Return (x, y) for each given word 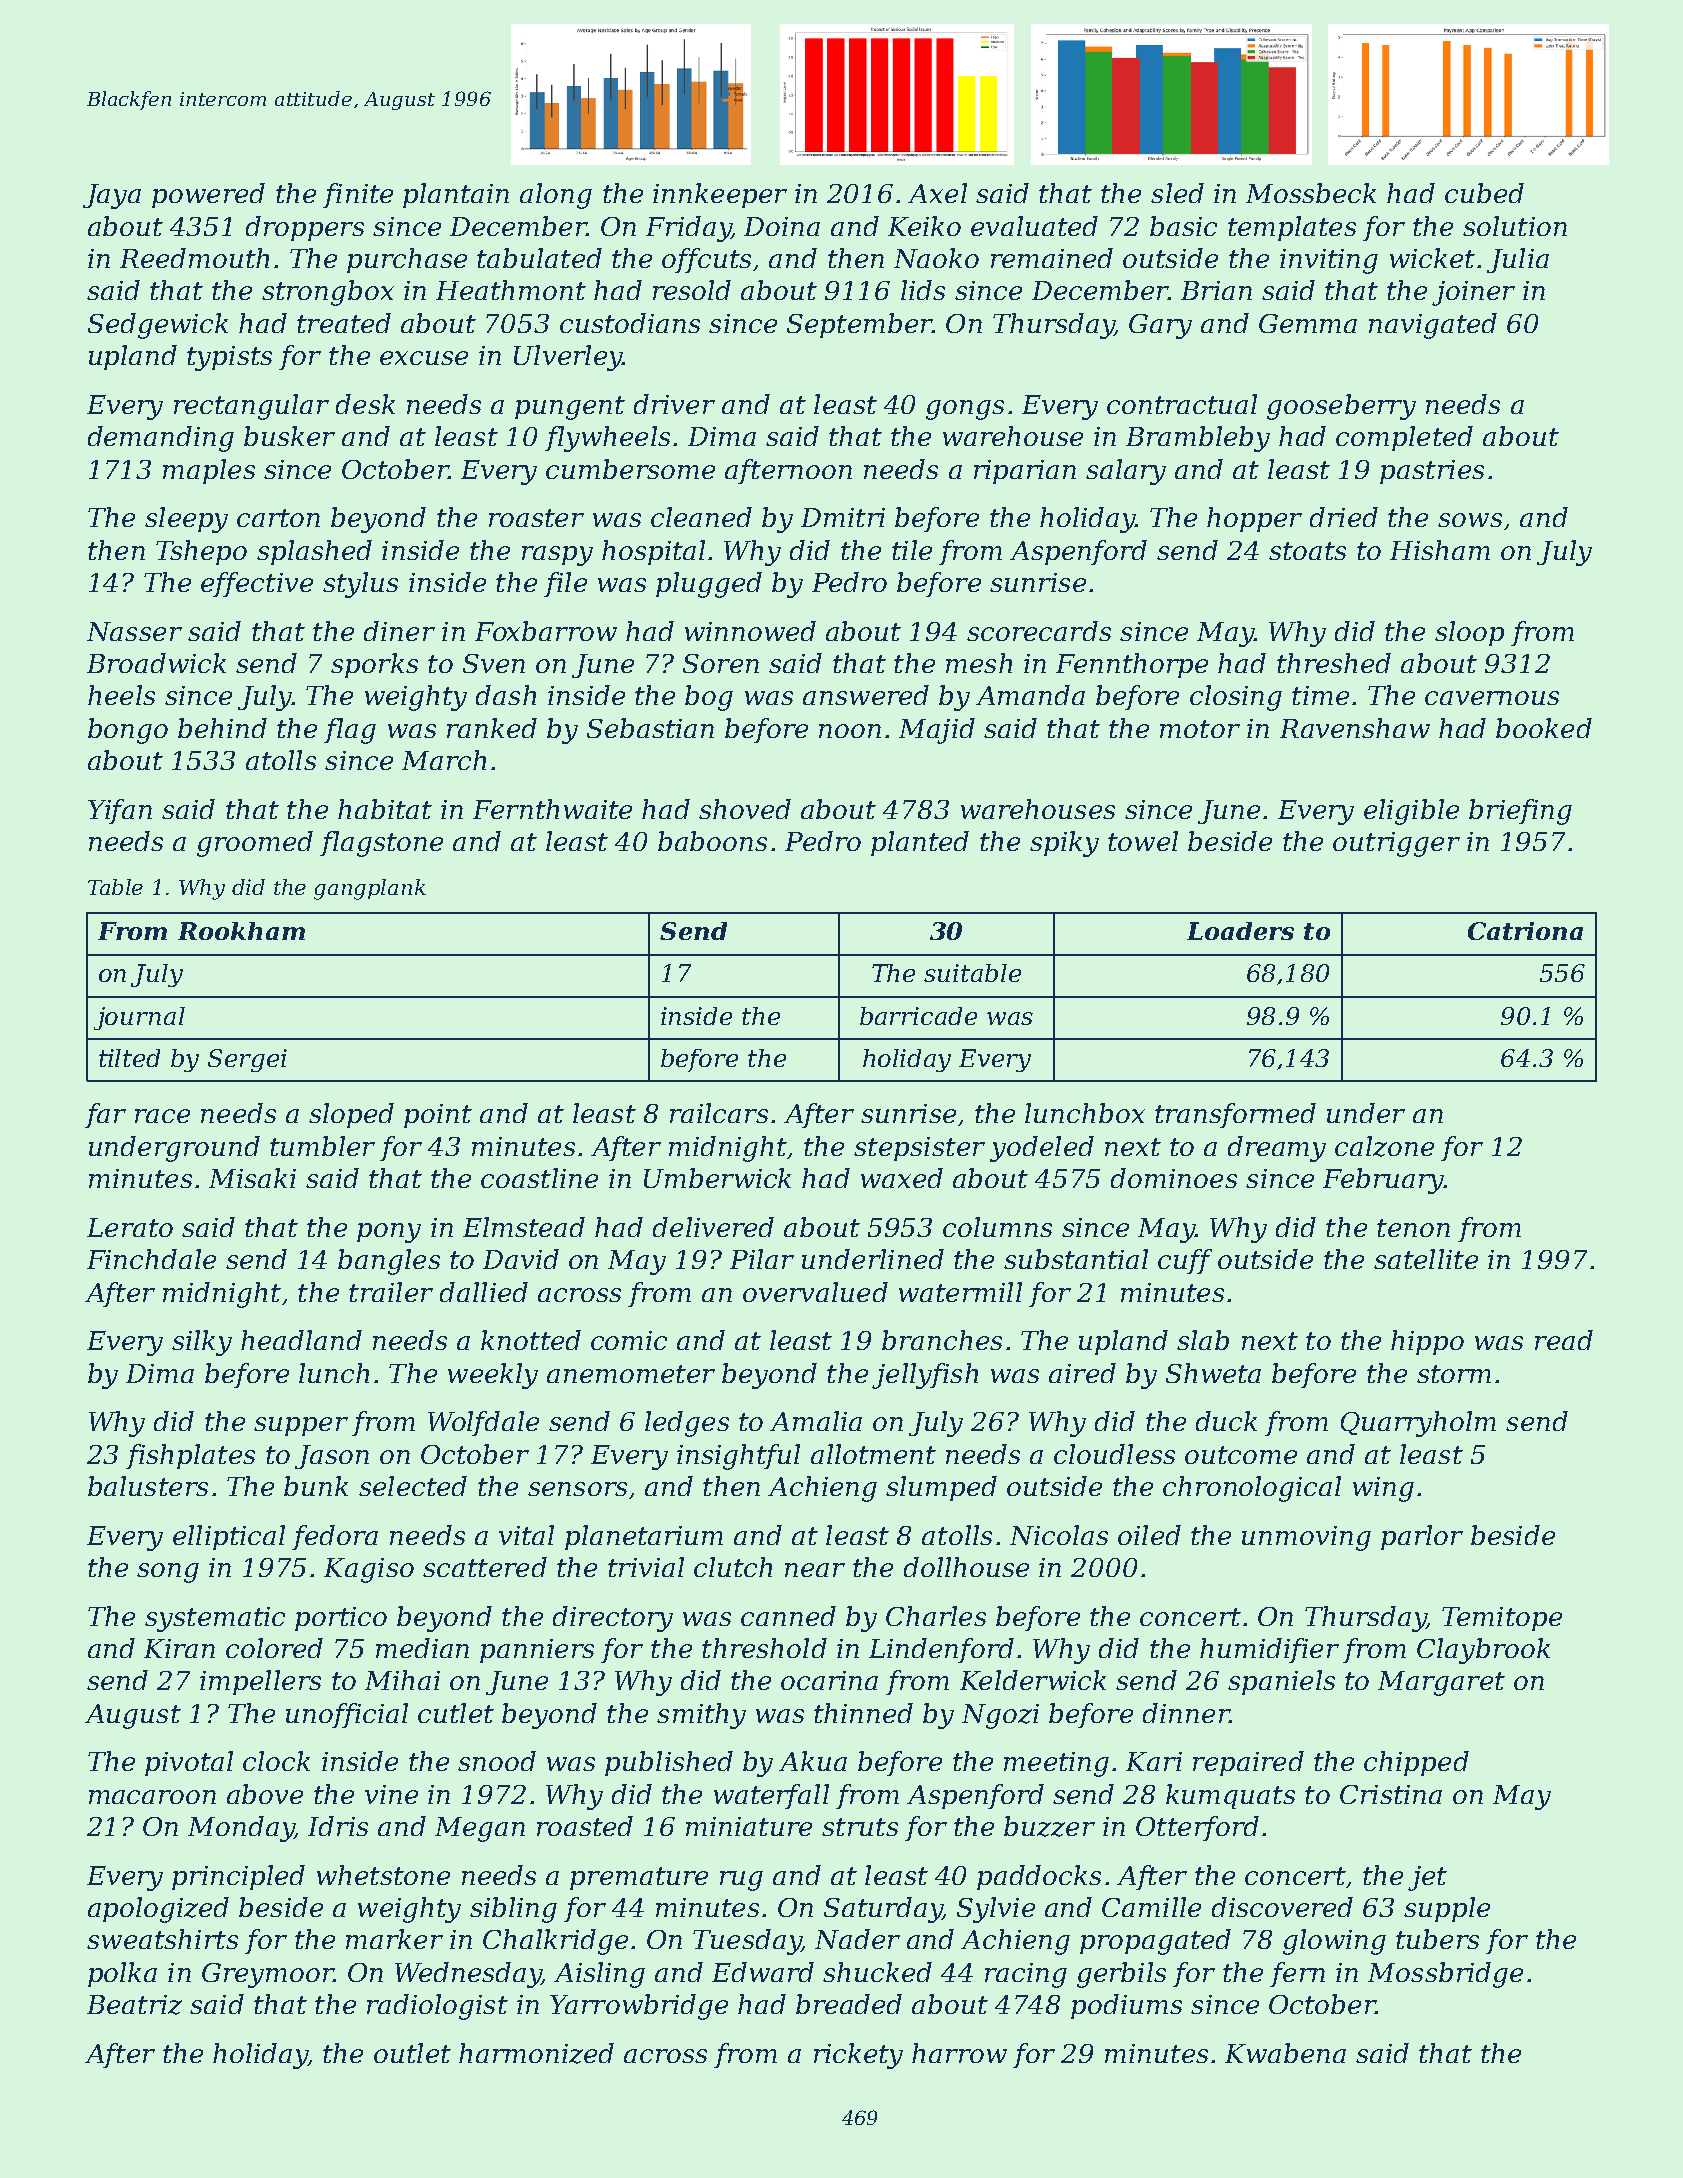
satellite (1426, 1259)
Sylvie (996, 1910)
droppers (305, 228)
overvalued (815, 1292)
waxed (902, 1178)
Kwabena (1285, 2053)
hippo (1427, 1342)
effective (257, 584)
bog (709, 698)
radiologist (437, 2007)
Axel (937, 193)
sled (1177, 193)
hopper (1254, 519)
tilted (129, 1058)
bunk (316, 1486)
